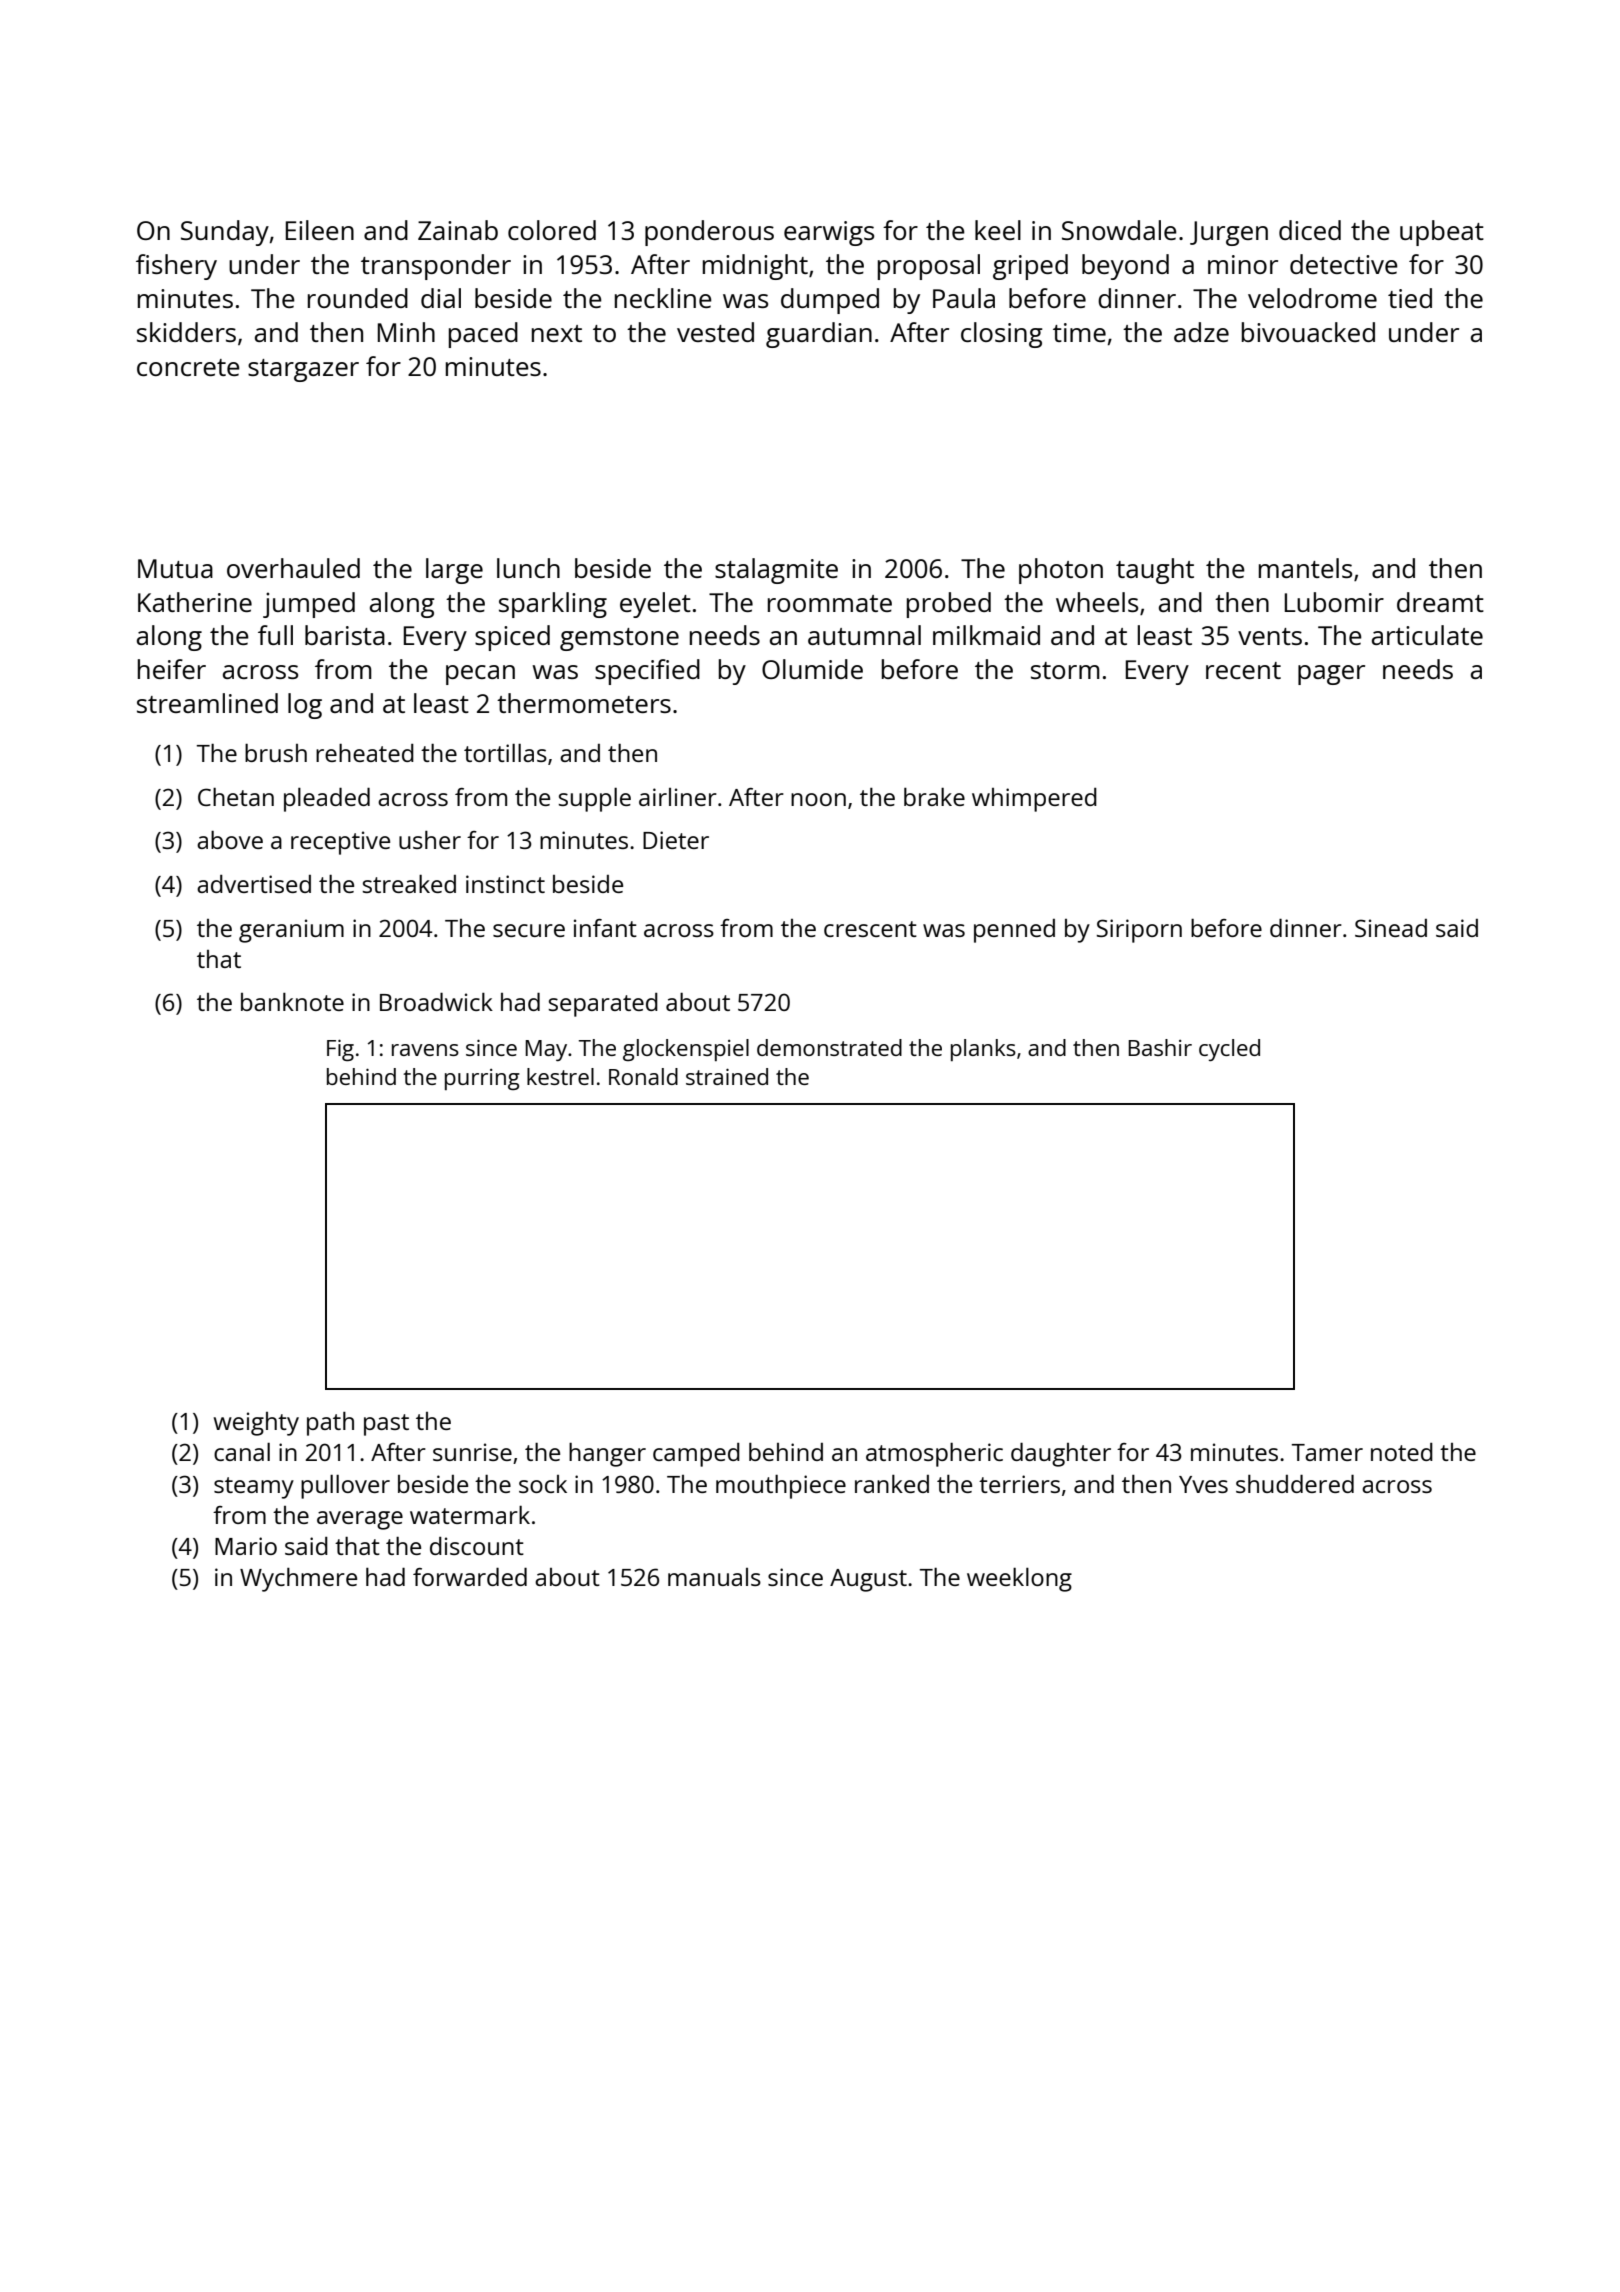  I want to click on Sunday, so click(225, 233).
